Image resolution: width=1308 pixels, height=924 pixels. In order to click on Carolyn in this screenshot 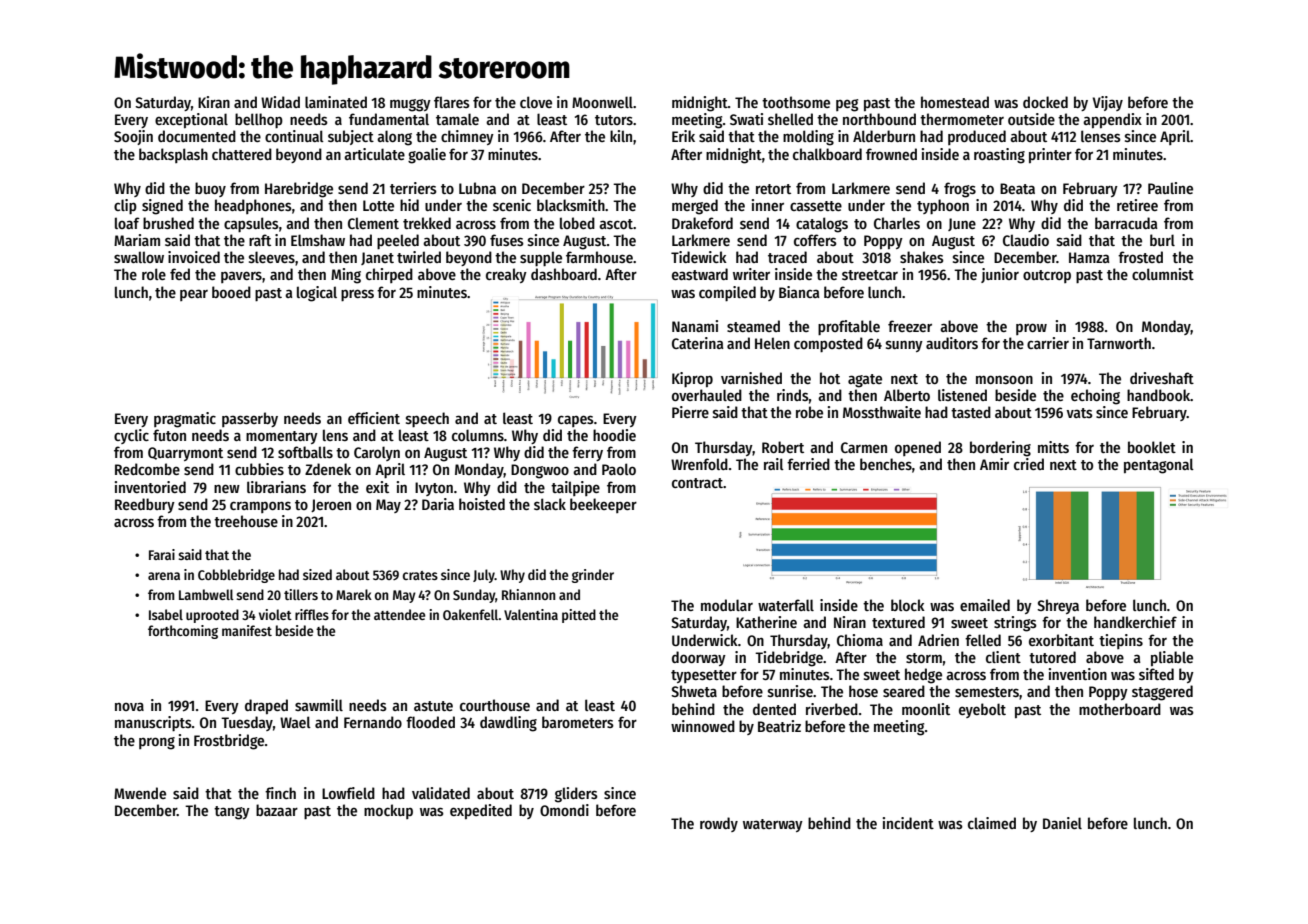, I will do `click(377, 453)`.
